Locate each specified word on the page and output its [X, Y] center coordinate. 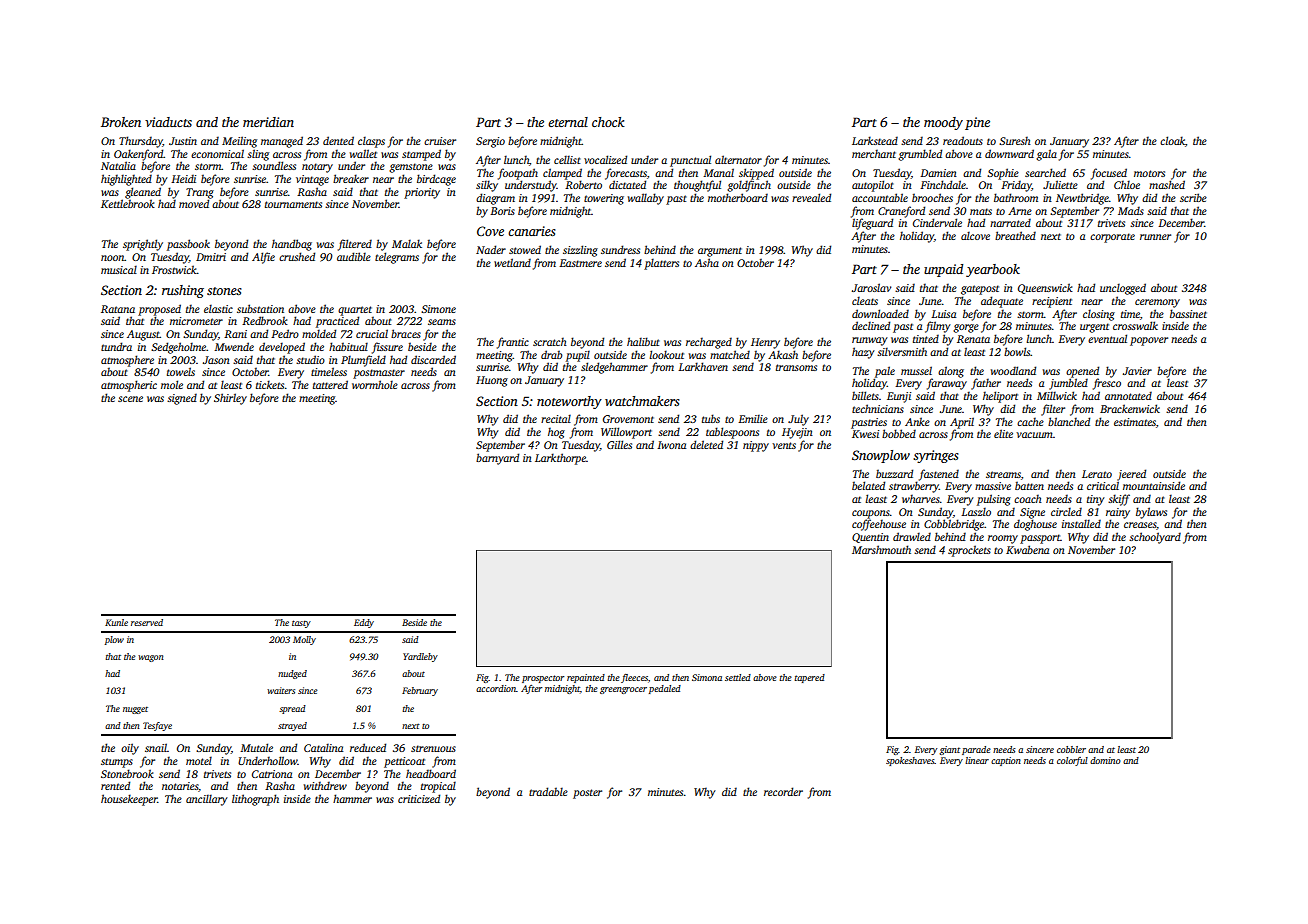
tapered [809, 678]
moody [943, 123]
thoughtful [697, 186]
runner [1155, 237]
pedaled [665, 689]
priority [422, 193]
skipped [756, 174]
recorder [783, 791]
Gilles [619, 444]
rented [115, 785]
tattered [330, 384]
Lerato [1097, 474]
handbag [292, 245]
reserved [147, 622]
